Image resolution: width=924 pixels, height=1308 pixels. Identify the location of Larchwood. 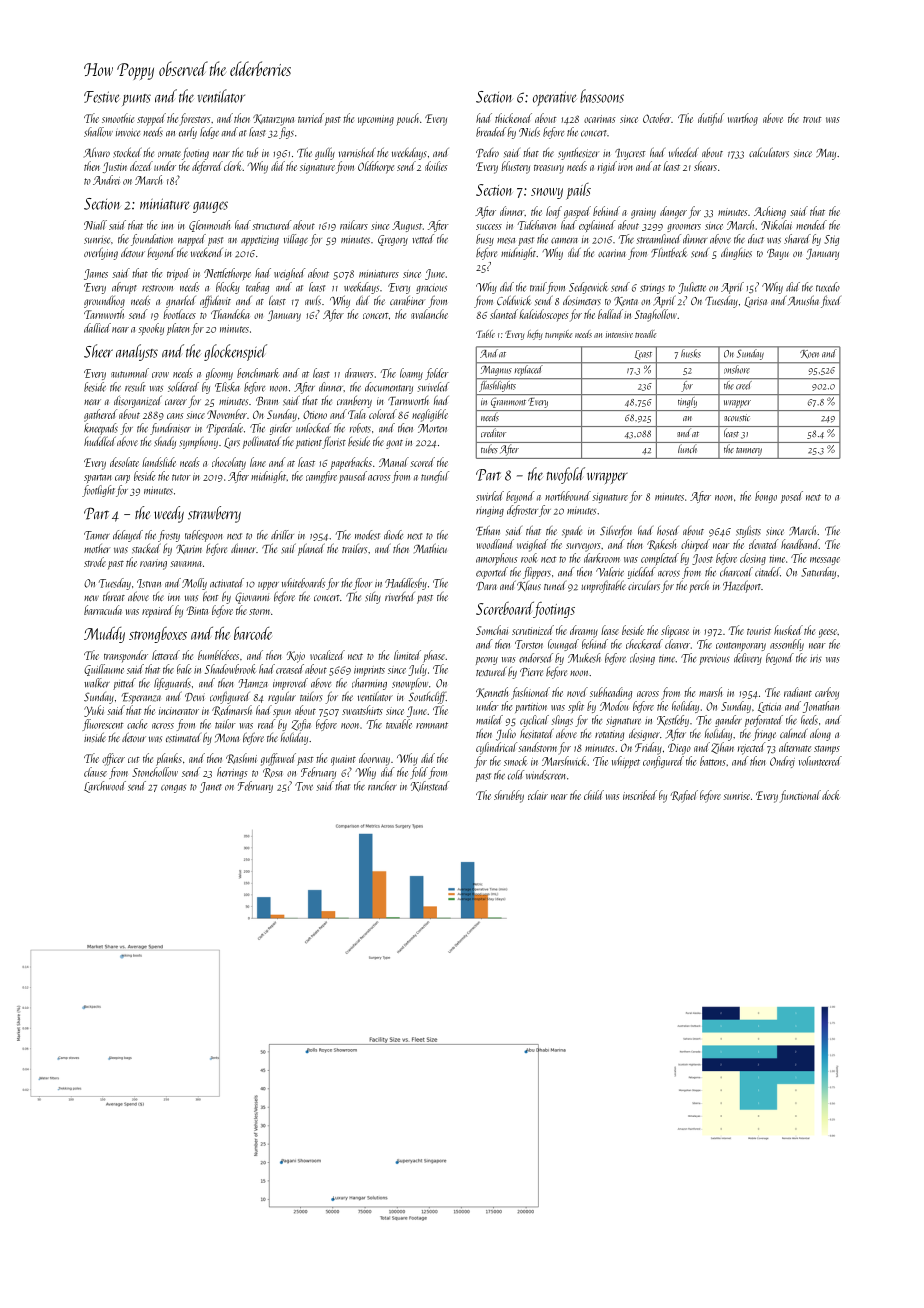
(105, 787).
